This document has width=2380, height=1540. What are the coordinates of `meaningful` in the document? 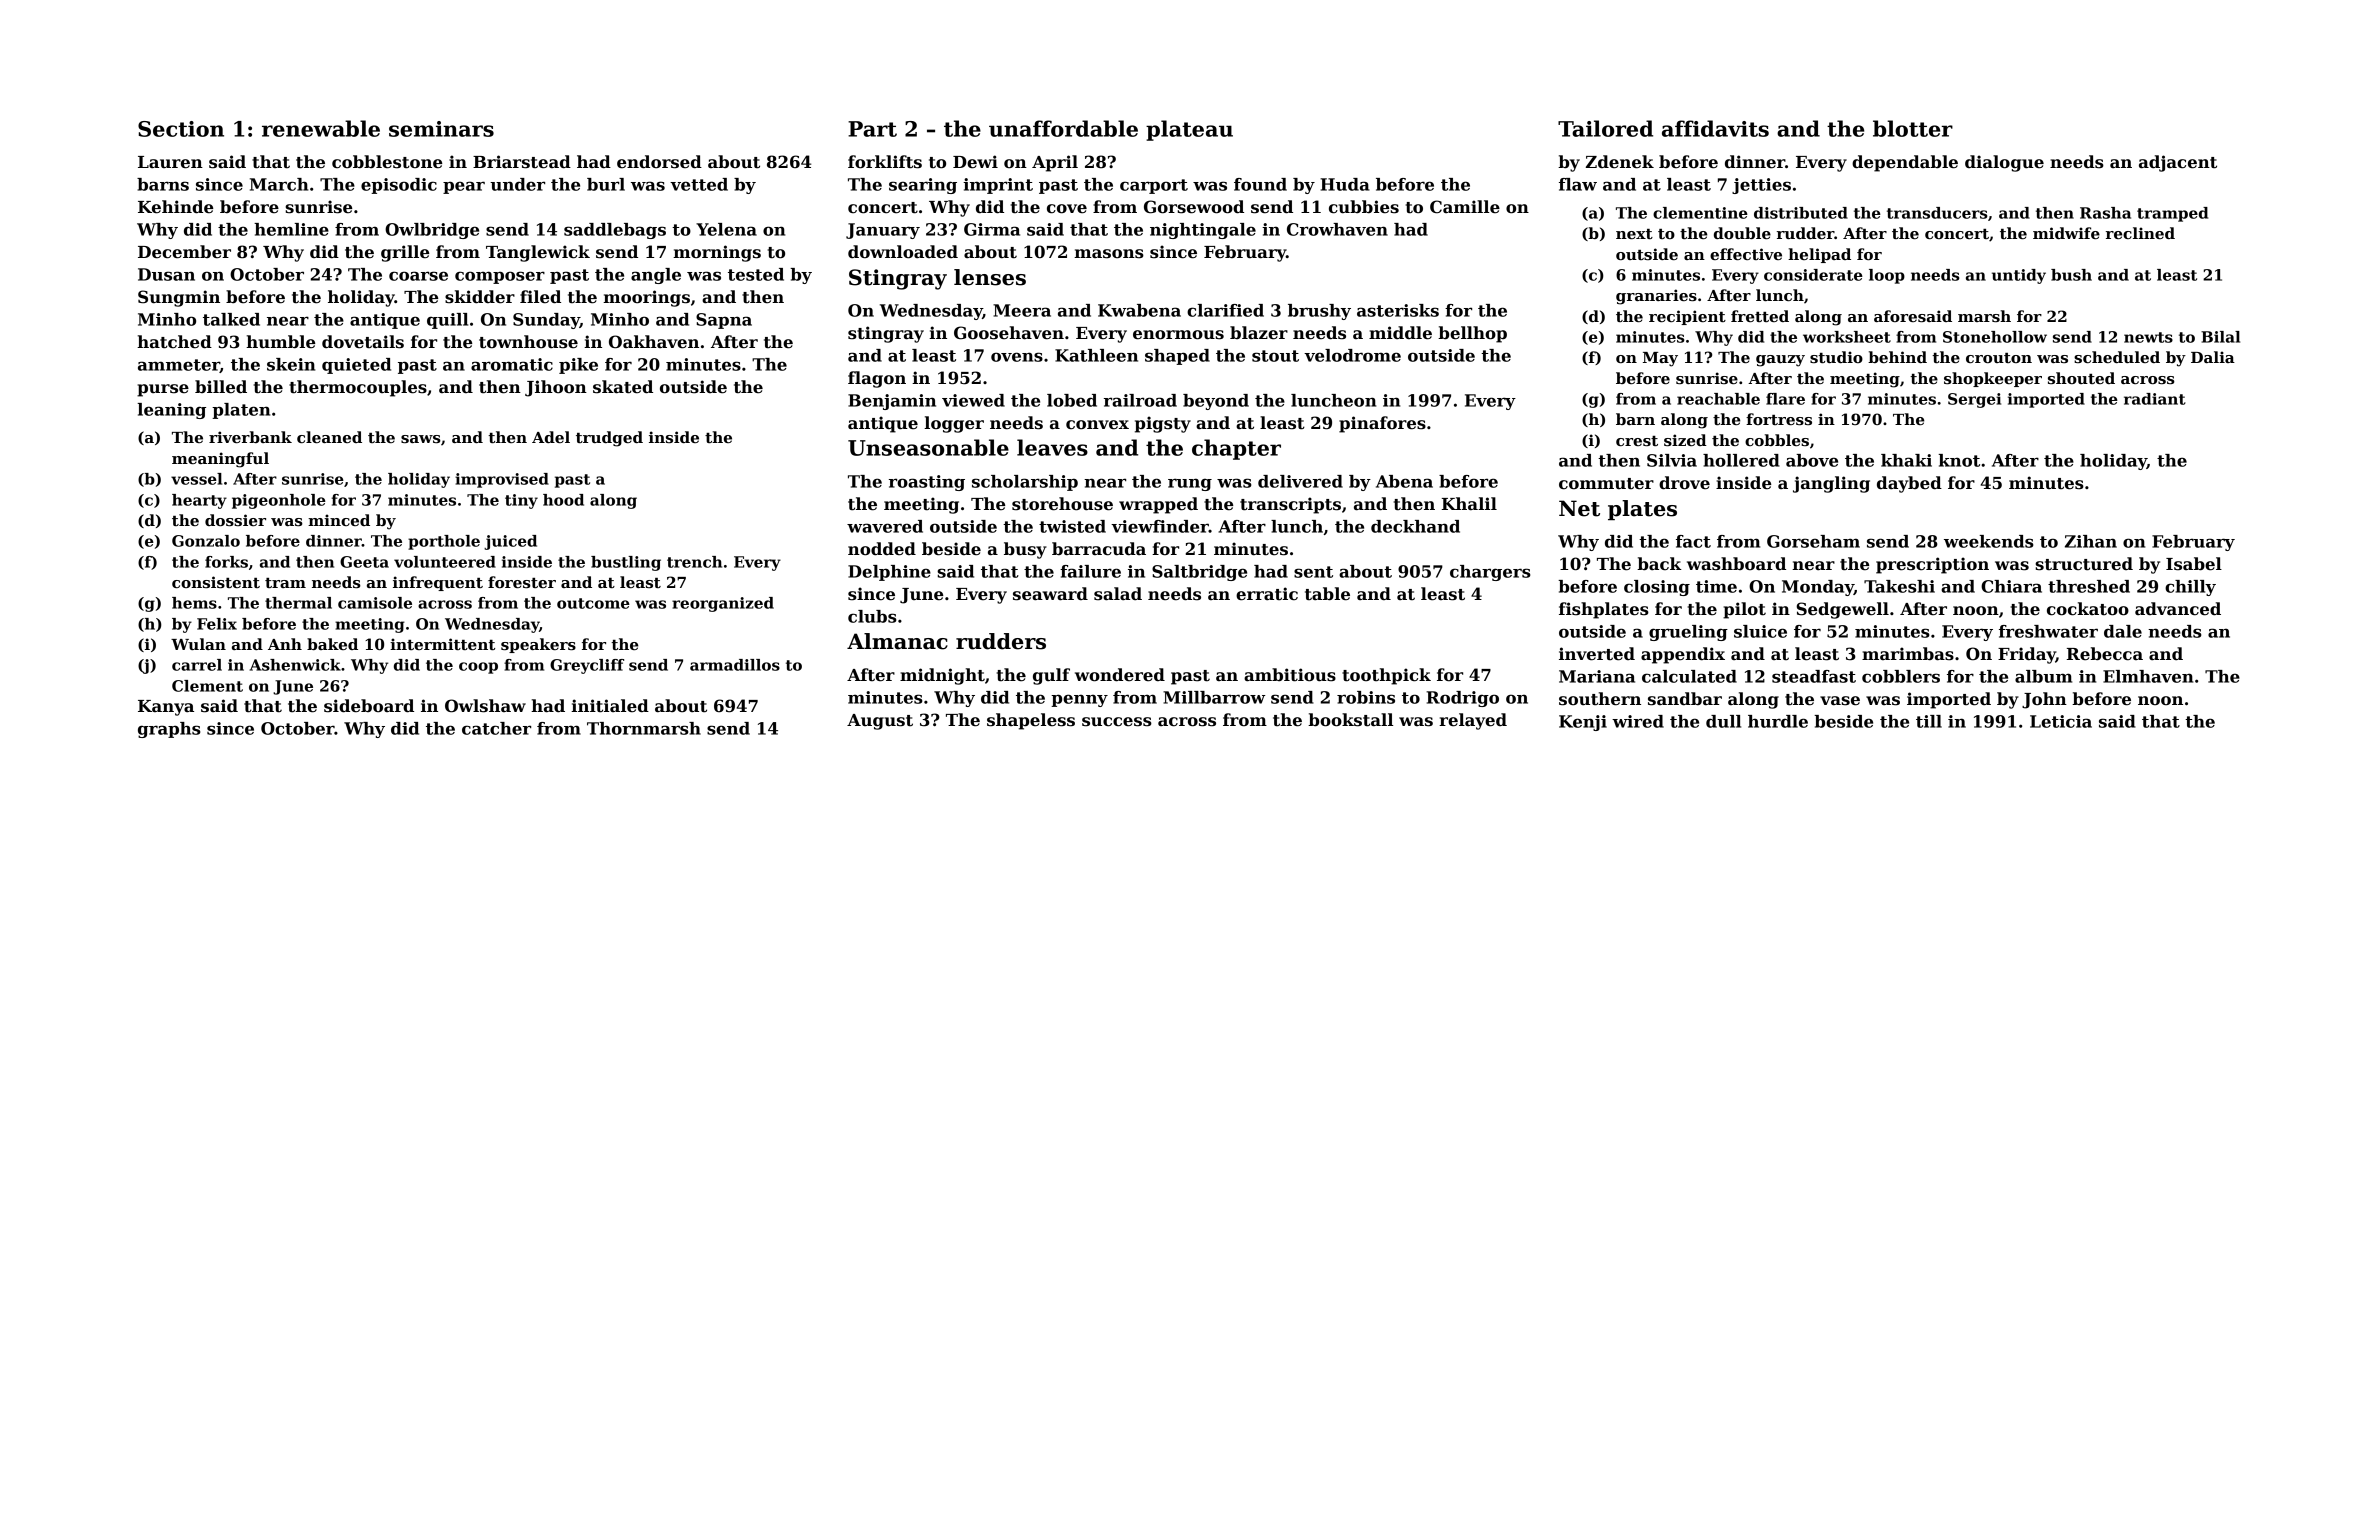 It's located at (220, 460).
